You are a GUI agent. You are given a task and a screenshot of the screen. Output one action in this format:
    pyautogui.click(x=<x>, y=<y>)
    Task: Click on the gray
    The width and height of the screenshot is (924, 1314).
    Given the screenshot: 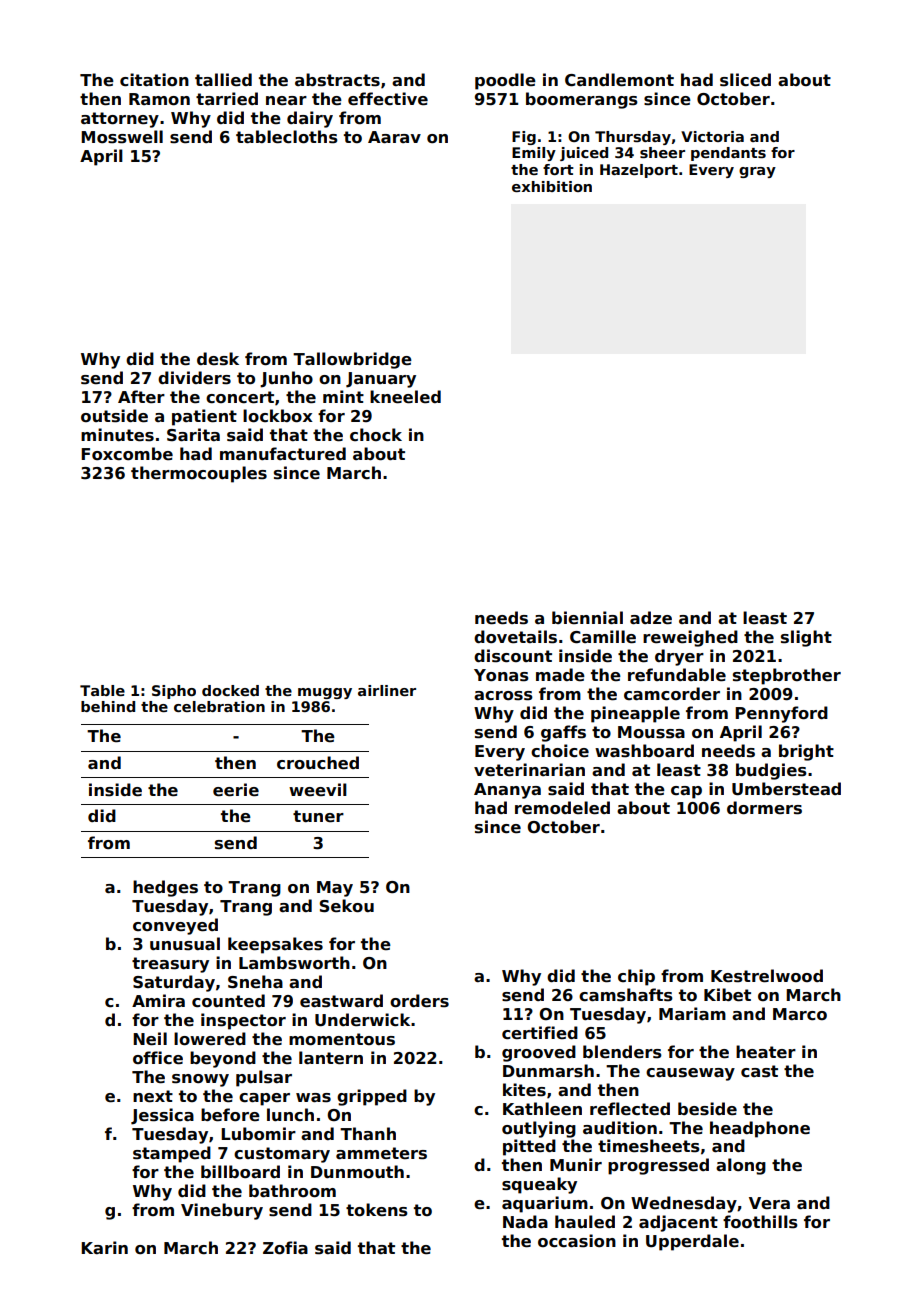 What is the action you would take?
    pyautogui.click(x=757, y=172)
